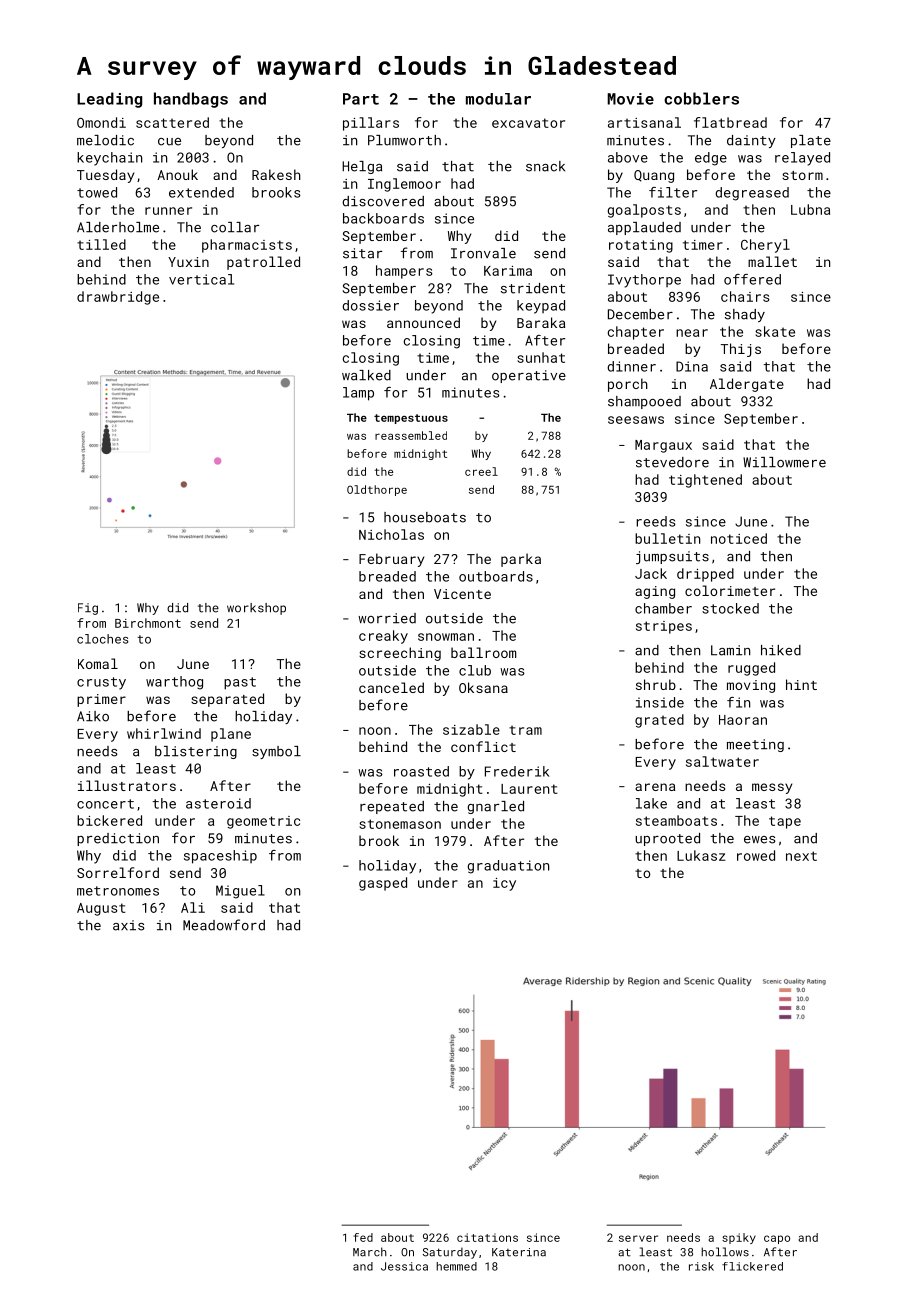 The width and height of the document is (908, 1316). I want to click on excavator, so click(528, 123).
